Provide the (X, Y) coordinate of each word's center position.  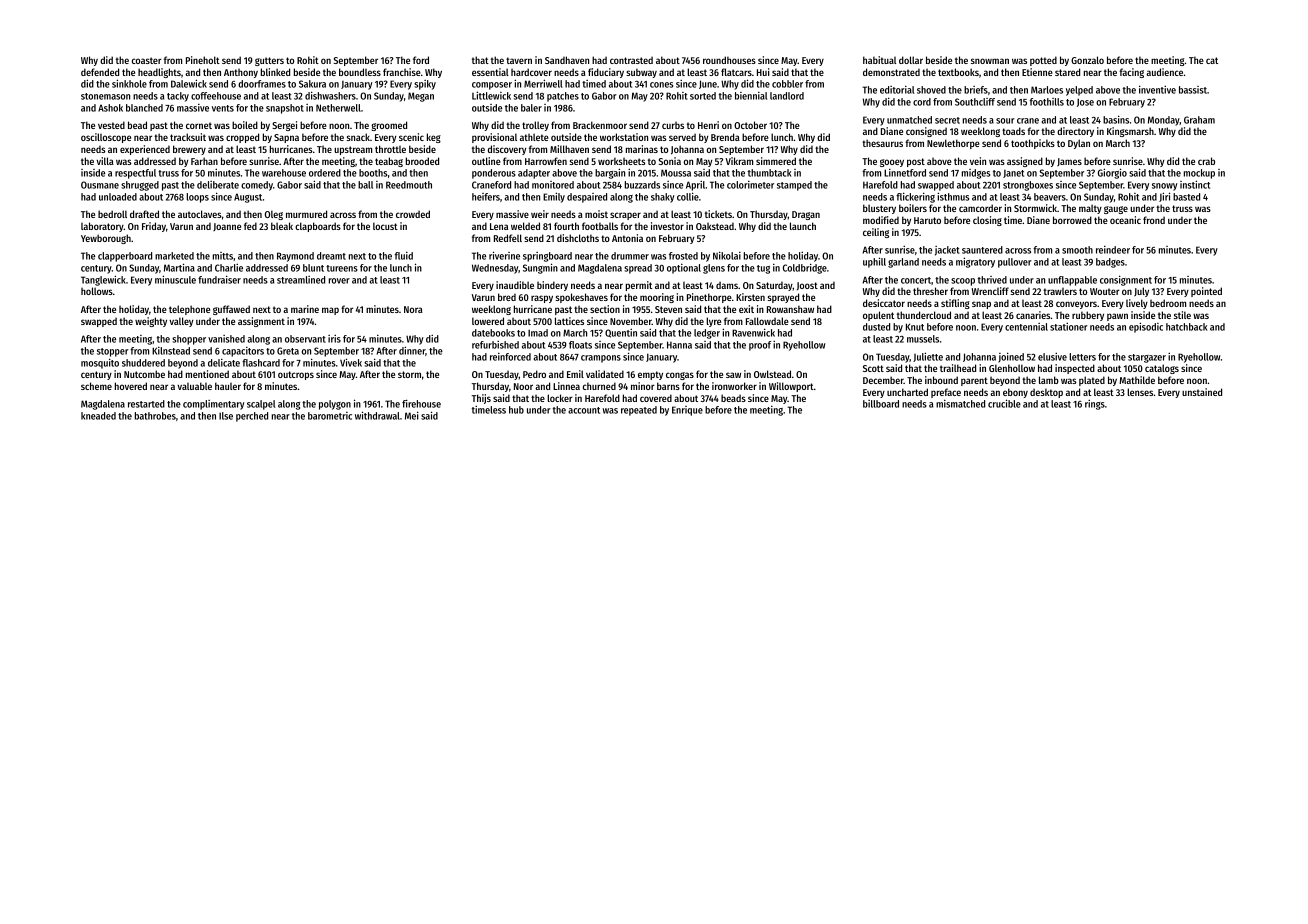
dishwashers (330, 95)
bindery (552, 286)
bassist (1193, 90)
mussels (923, 339)
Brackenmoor (600, 125)
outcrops (296, 375)
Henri (708, 125)
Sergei (284, 126)
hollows (97, 291)
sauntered (982, 250)
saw (733, 375)
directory (1075, 132)
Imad (538, 333)
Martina (179, 267)
